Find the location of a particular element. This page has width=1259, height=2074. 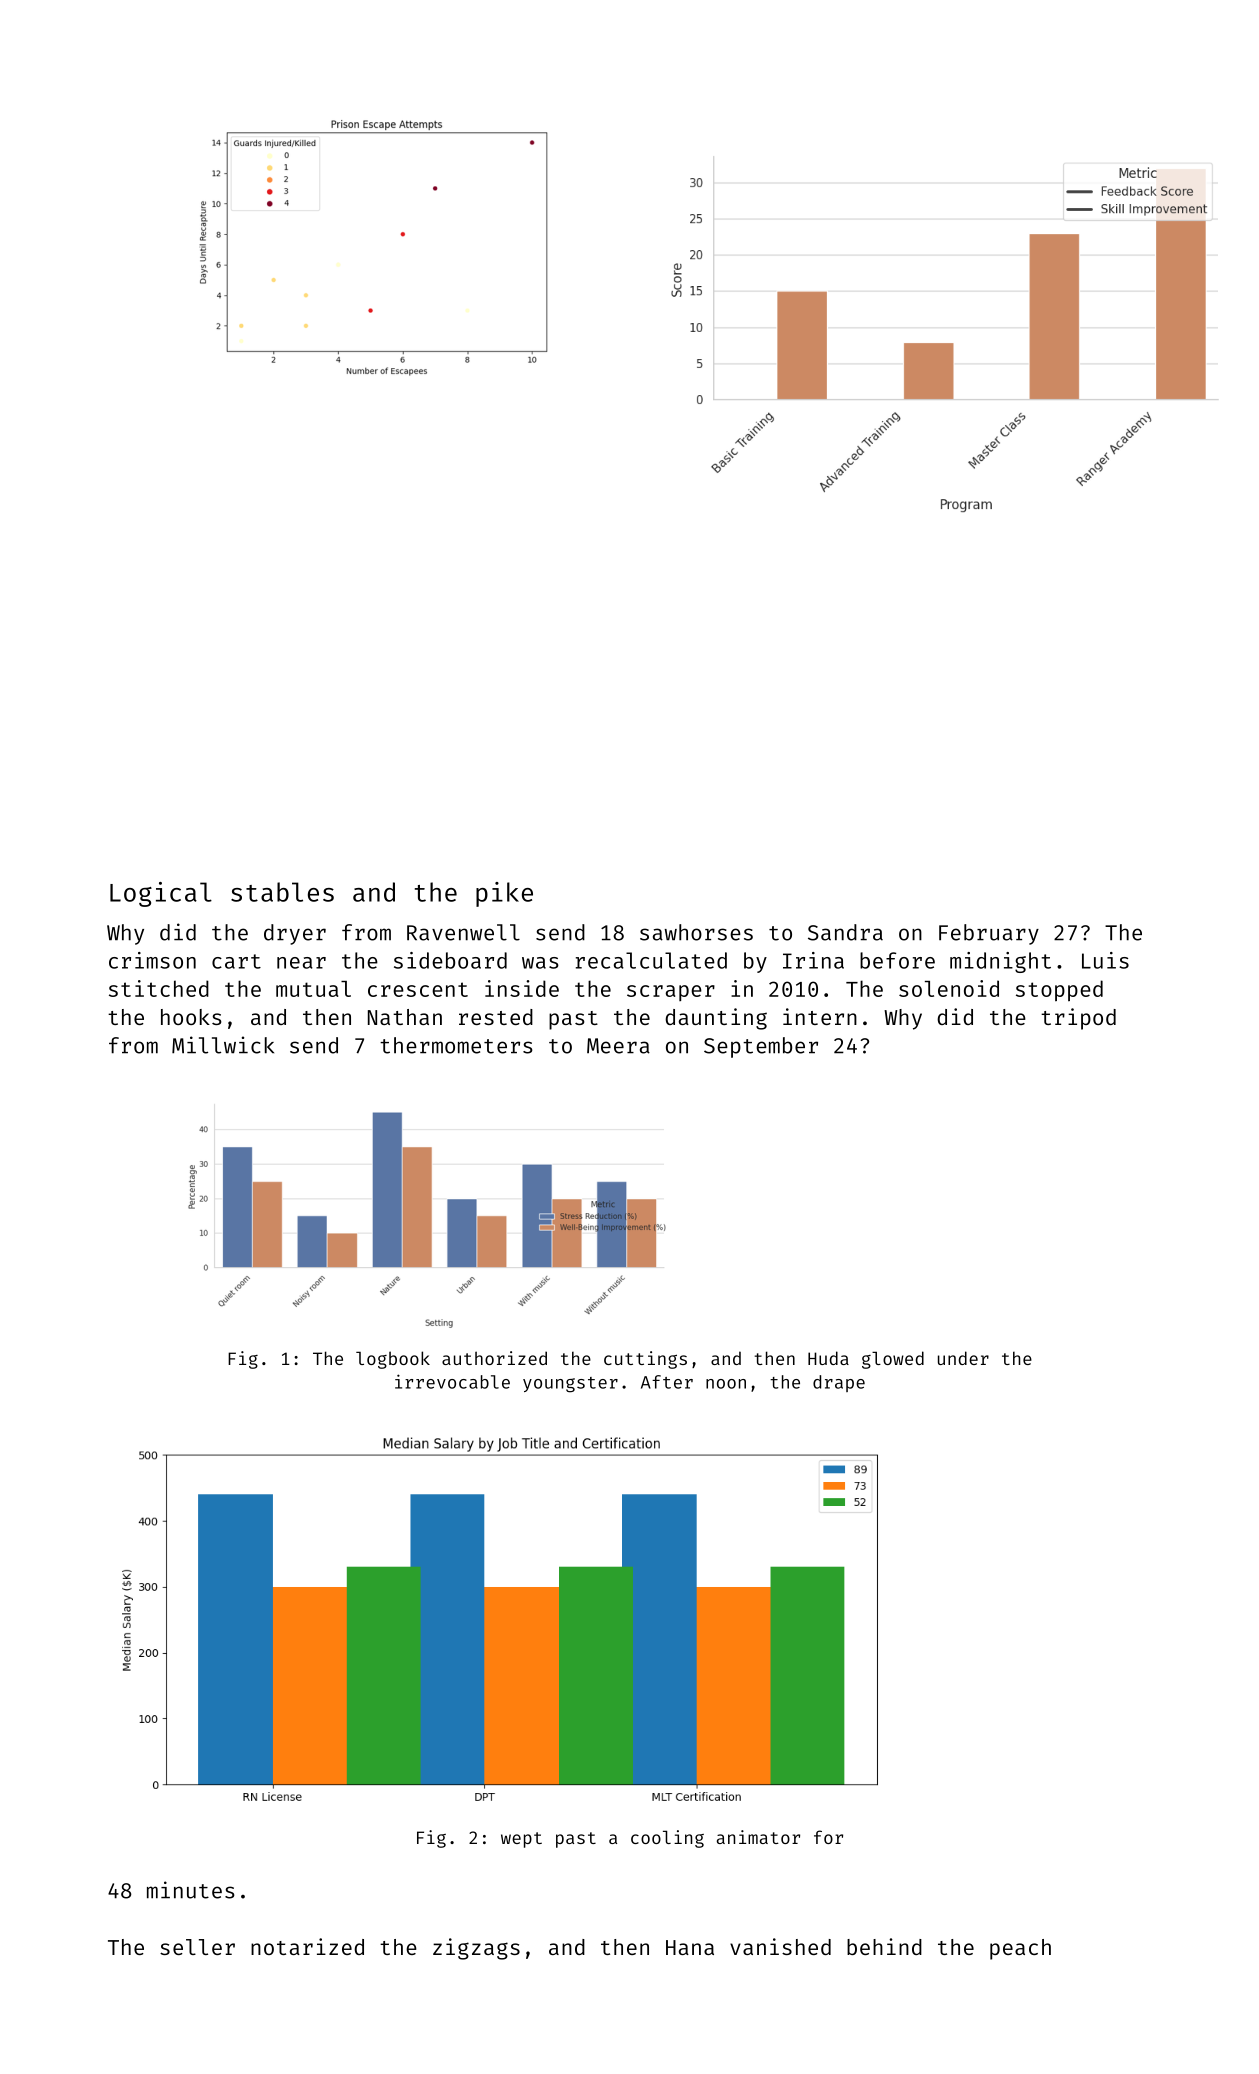

sideboard is located at coordinates (450, 960).
